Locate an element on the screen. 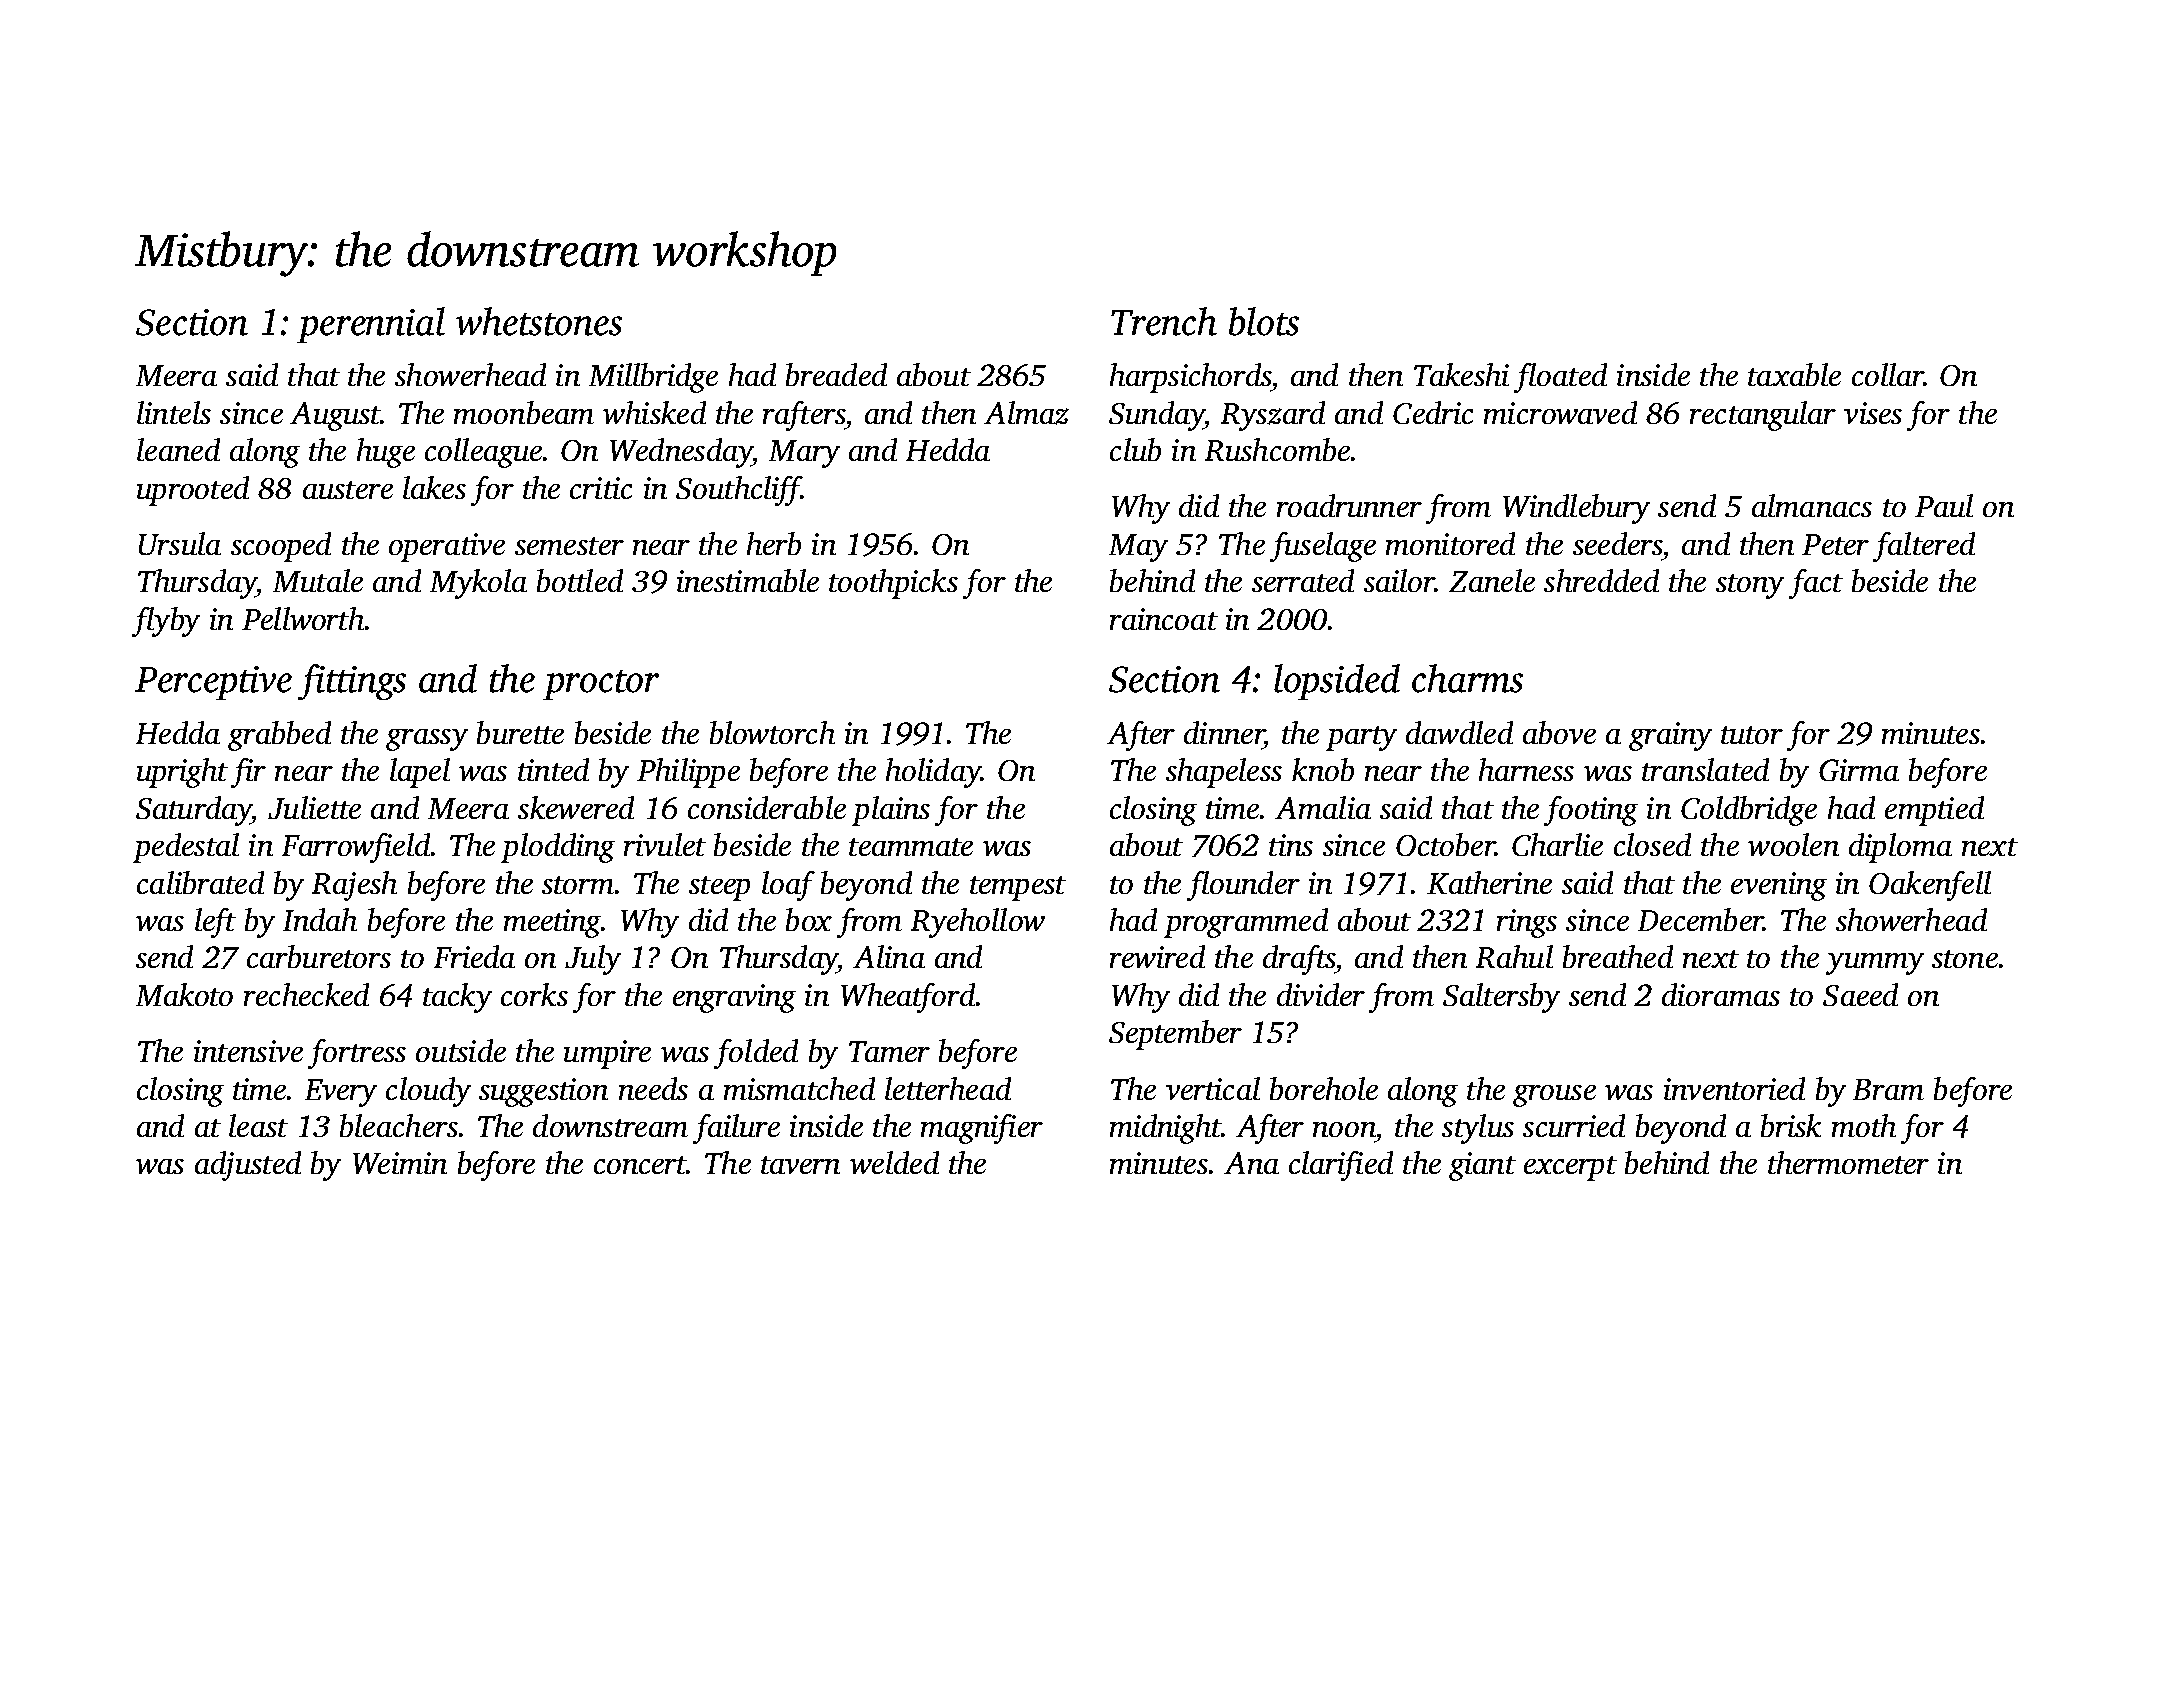  Girma is located at coordinates (1859, 770).
